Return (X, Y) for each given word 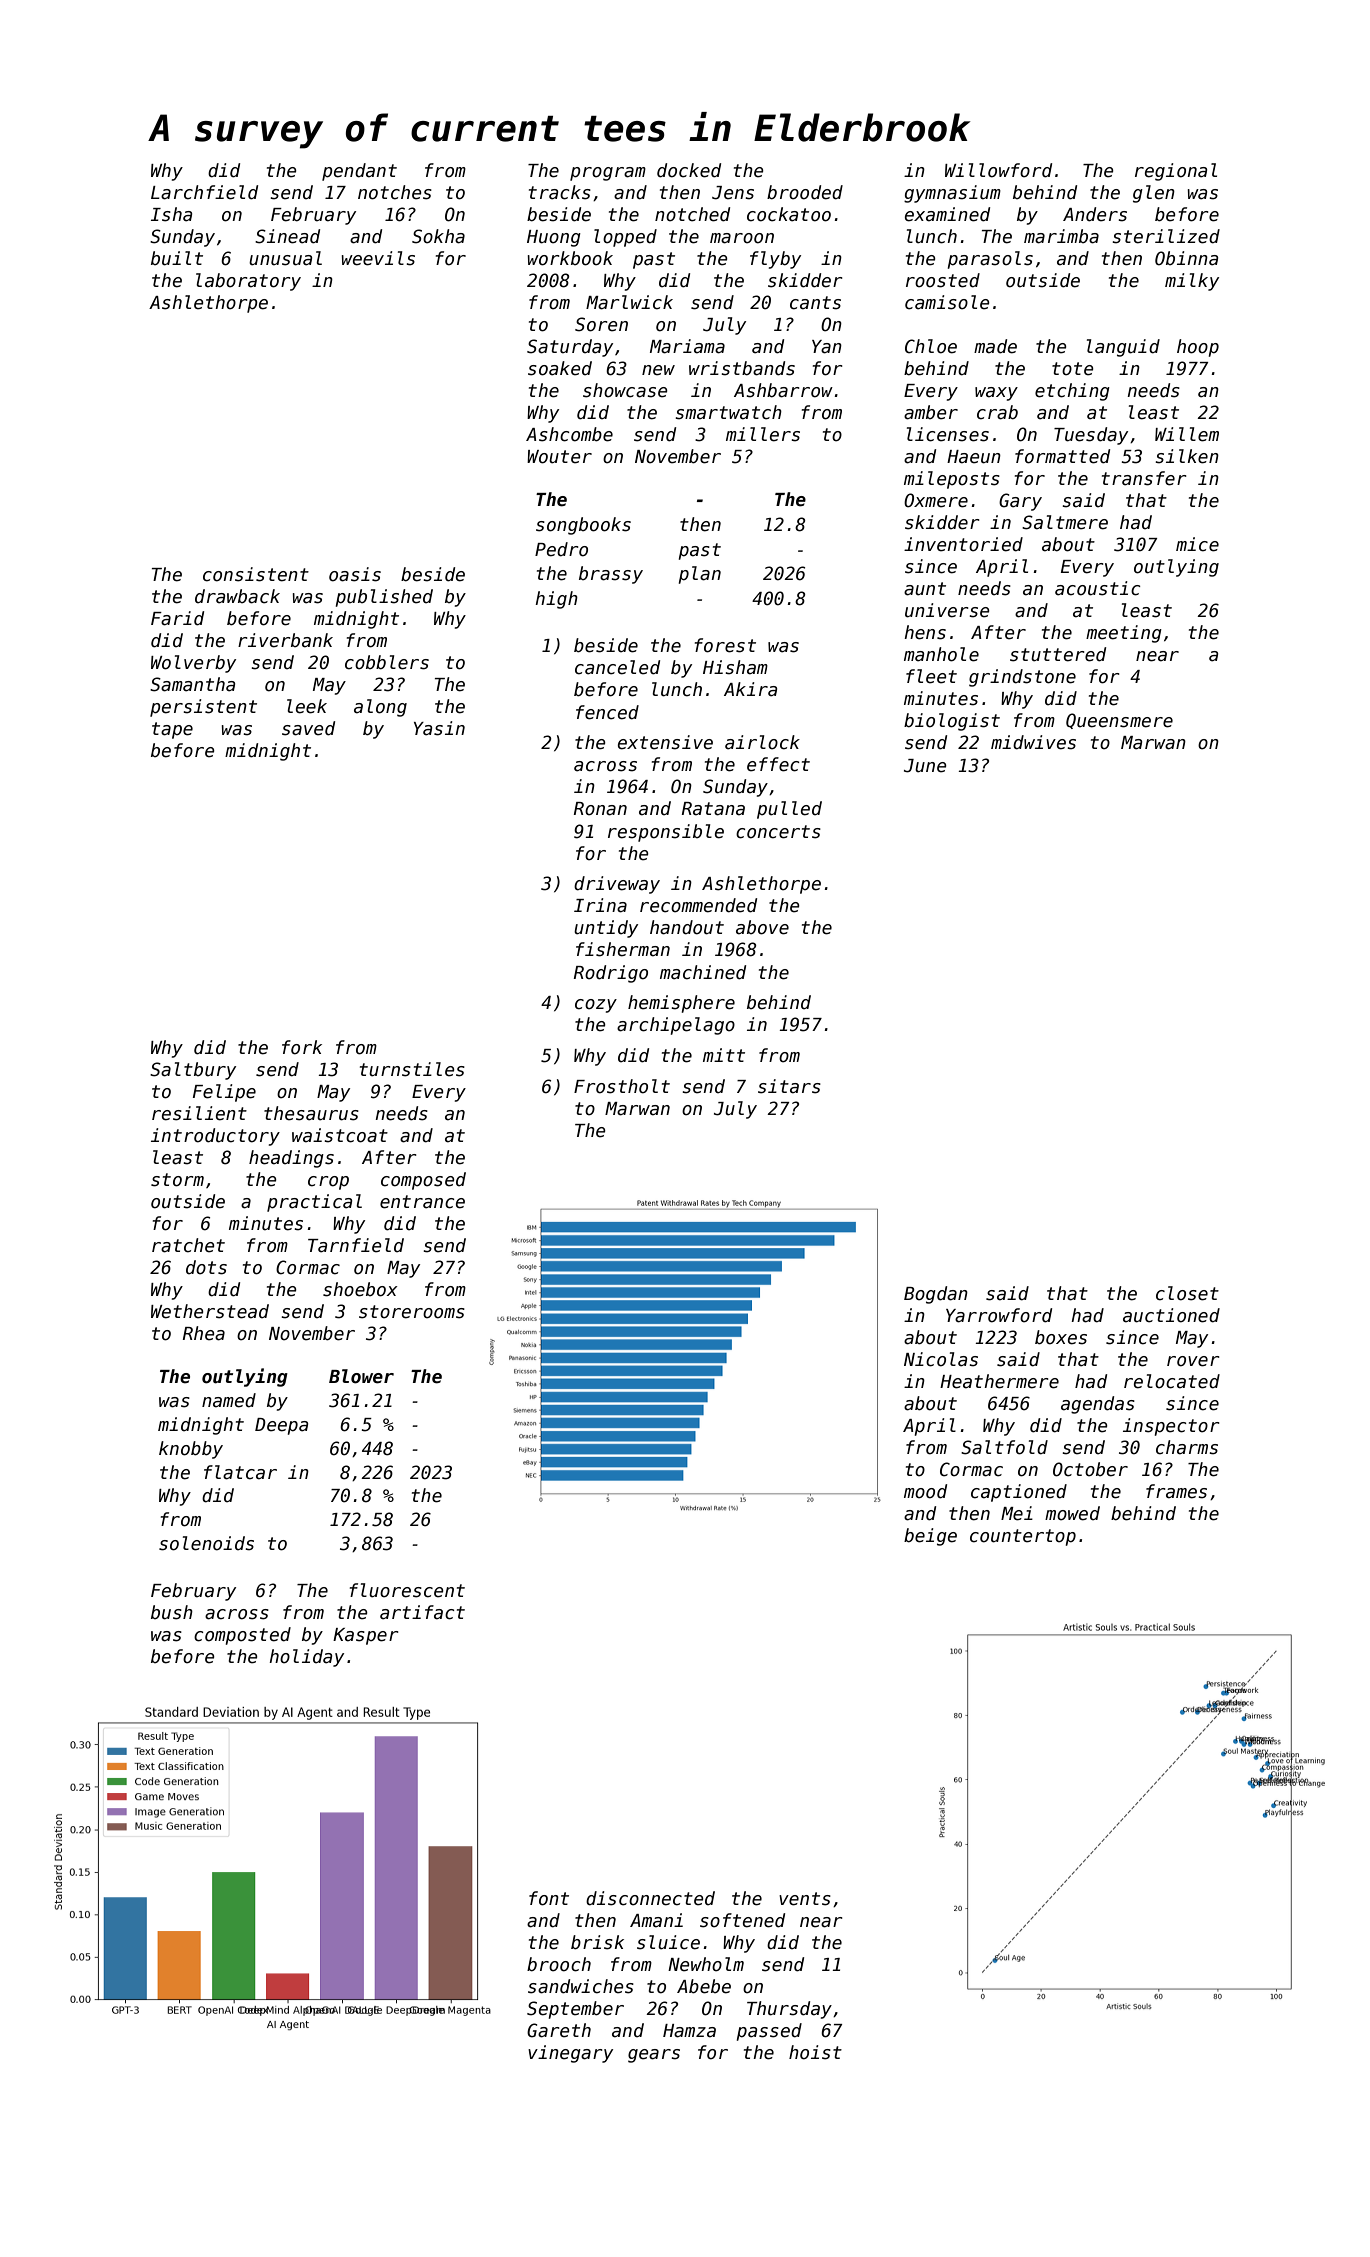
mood (925, 1491)
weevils (378, 258)
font (549, 1898)
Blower (361, 1376)
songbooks (583, 526)
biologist (952, 722)
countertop (1023, 1537)
